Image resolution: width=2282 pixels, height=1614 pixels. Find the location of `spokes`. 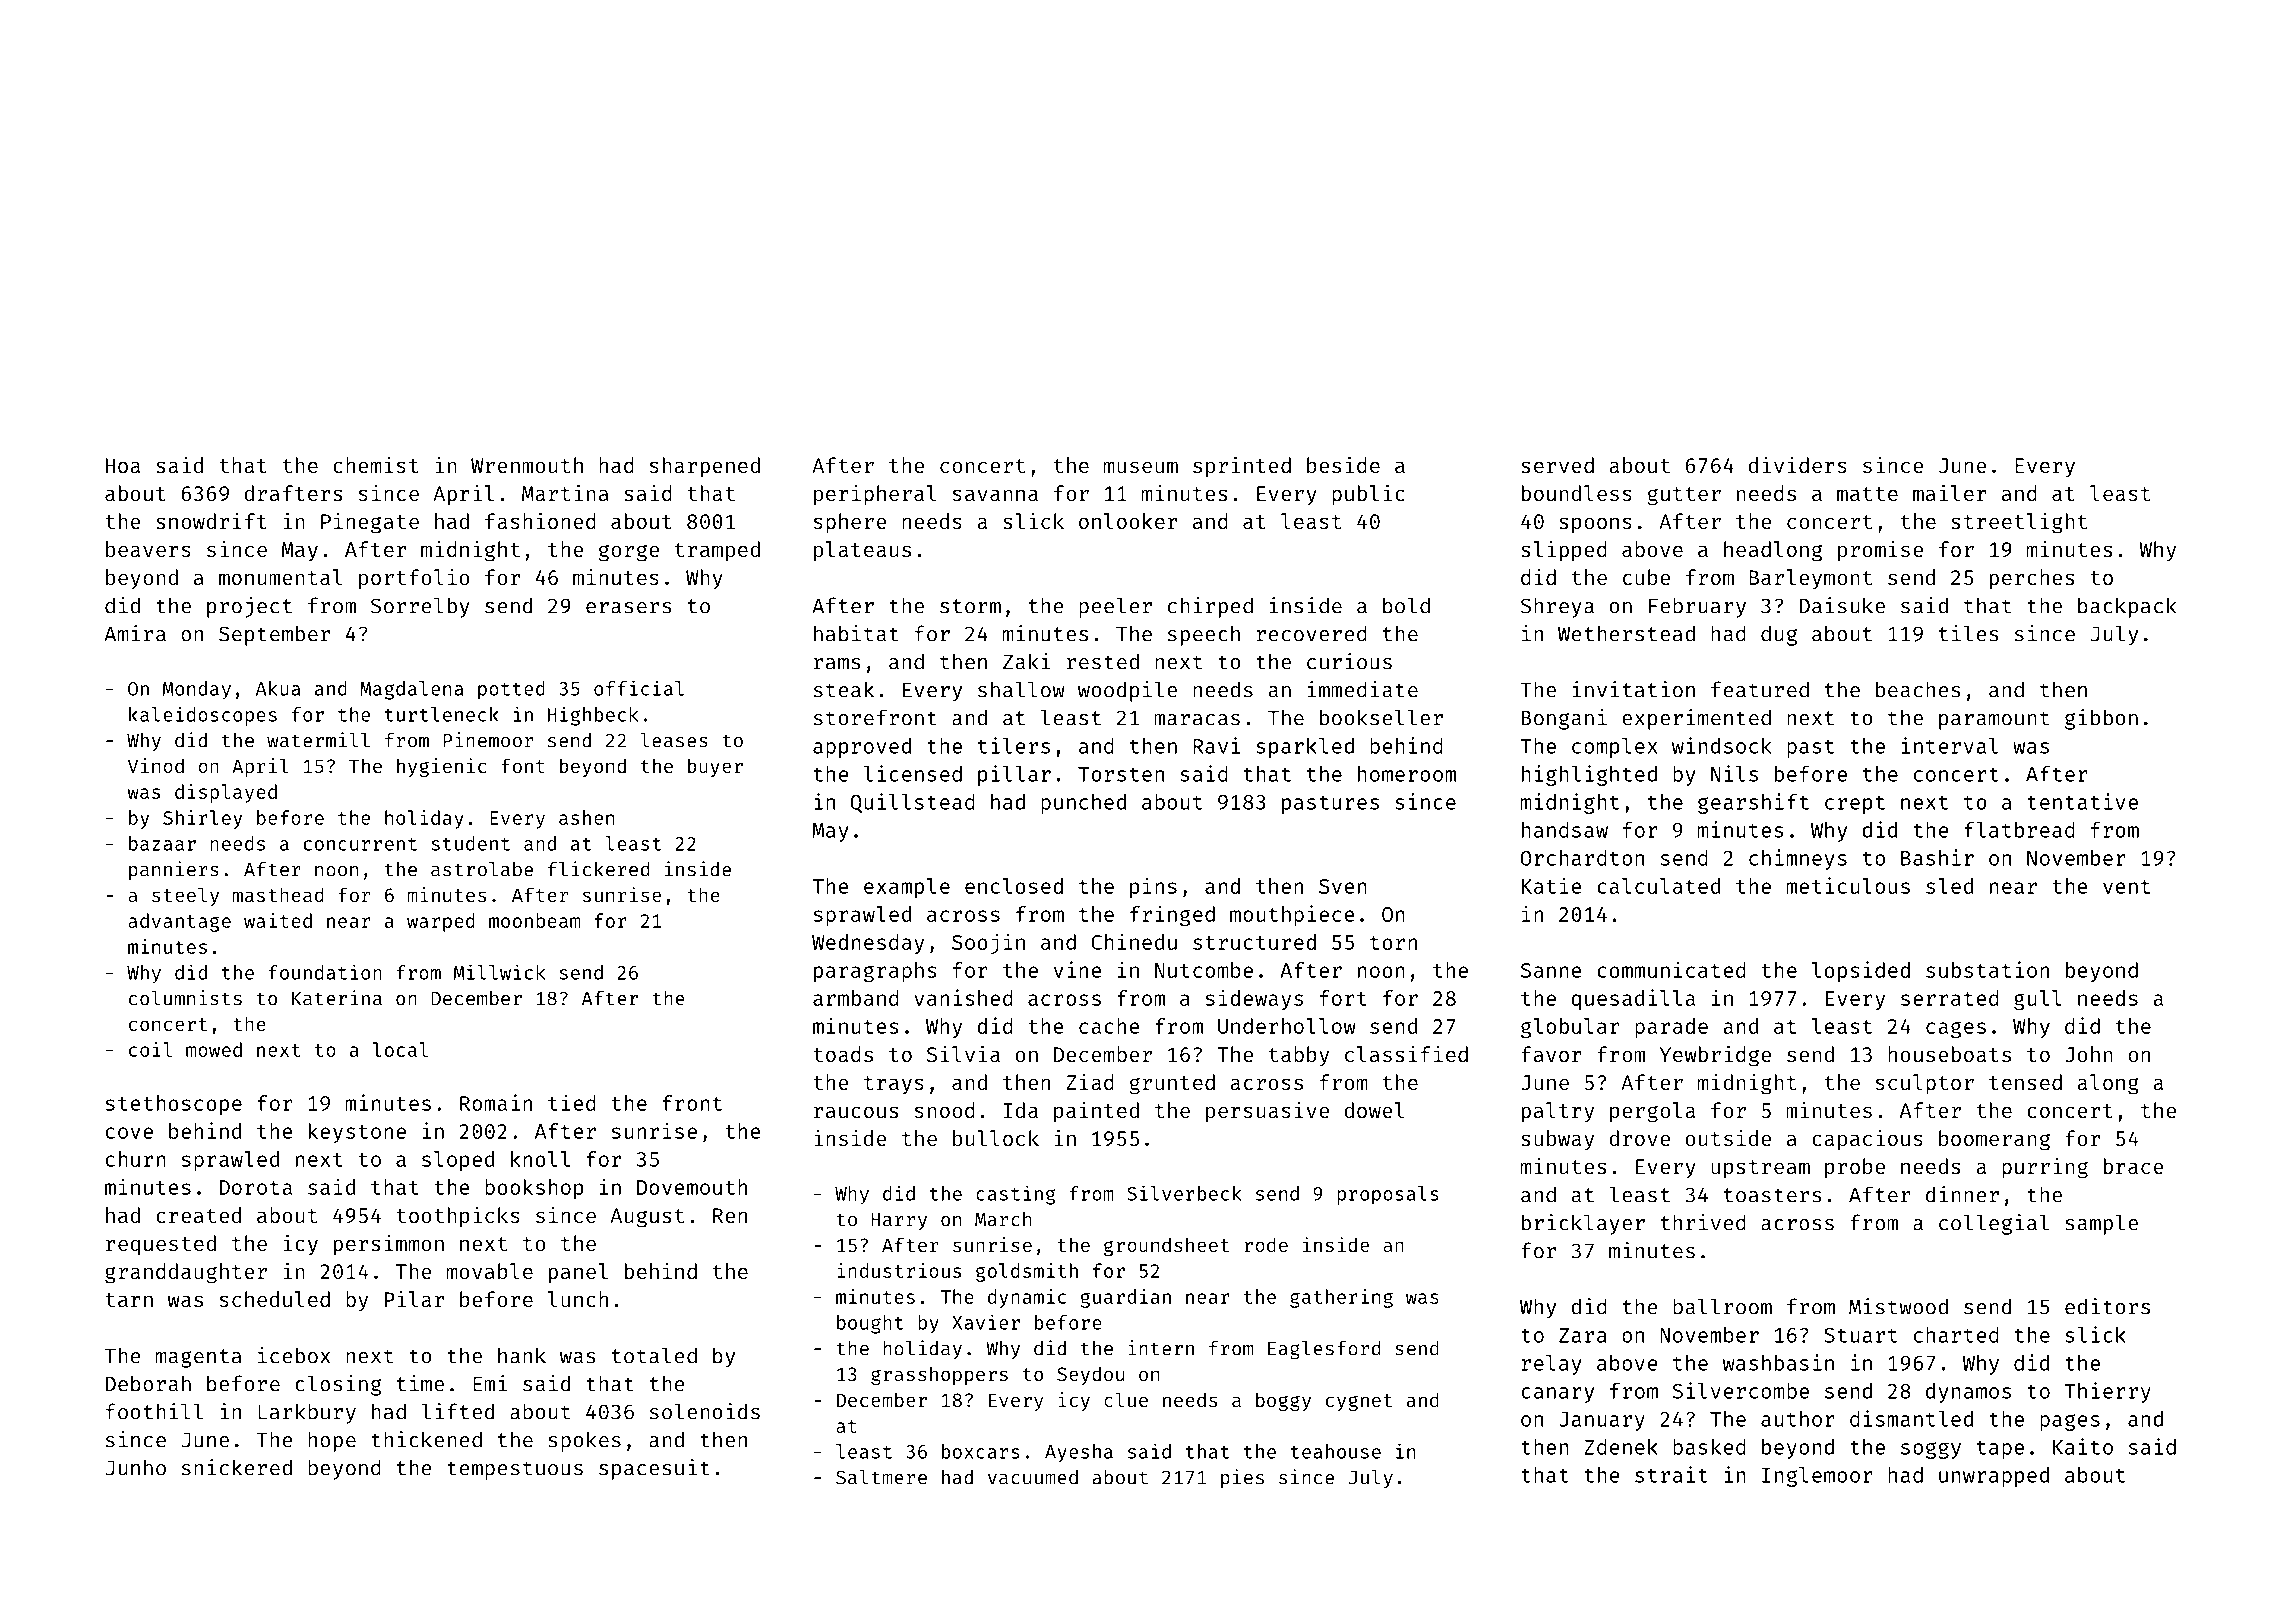

spokes is located at coordinates (584, 1441).
